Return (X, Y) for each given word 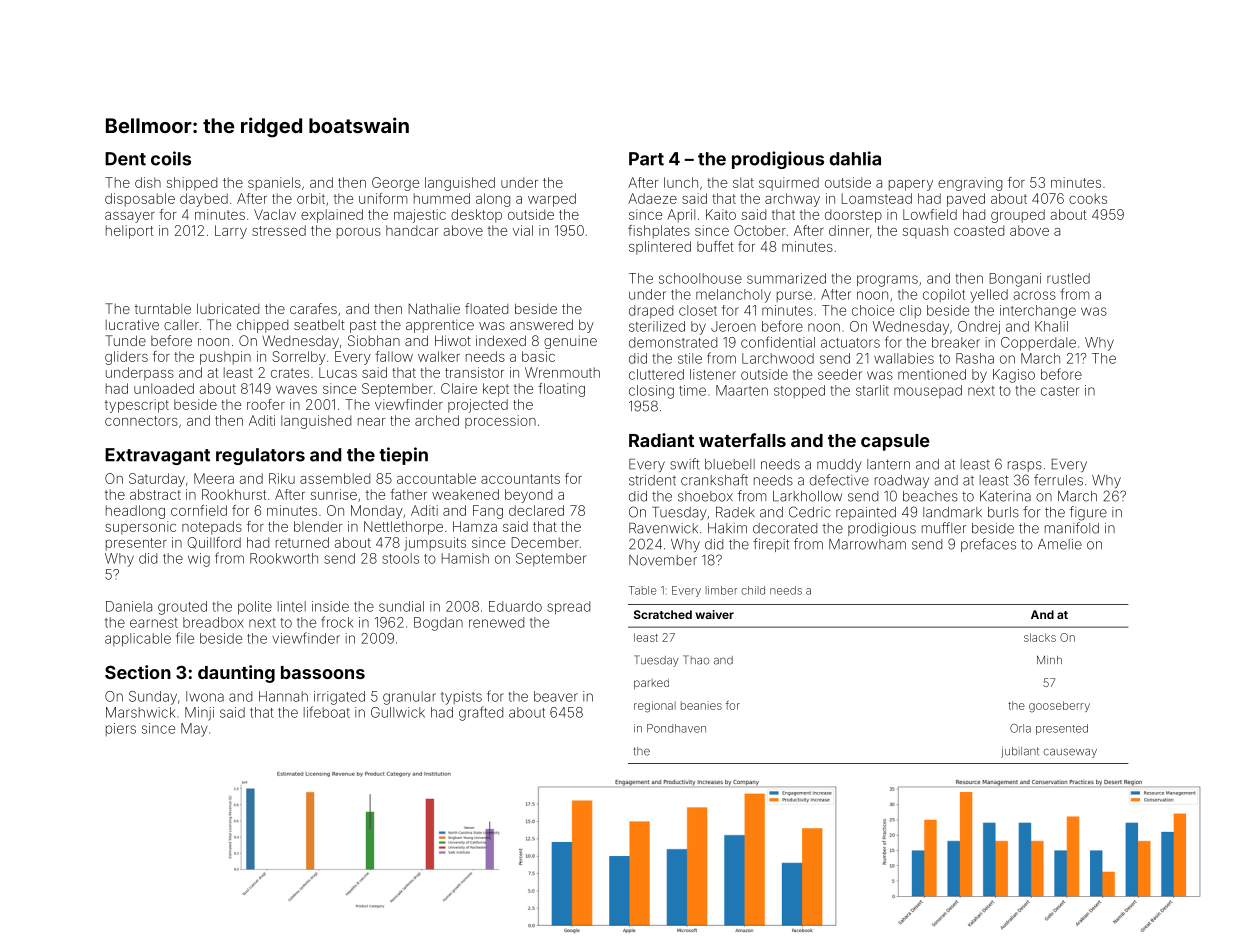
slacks (1040, 637)
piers (121, 729)
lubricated (228, 308)
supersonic (140, 528)
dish (148, 182)
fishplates (659, 232)
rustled (1068, 278)
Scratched (663, 614)
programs (887, 281)
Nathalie (434, 308)
